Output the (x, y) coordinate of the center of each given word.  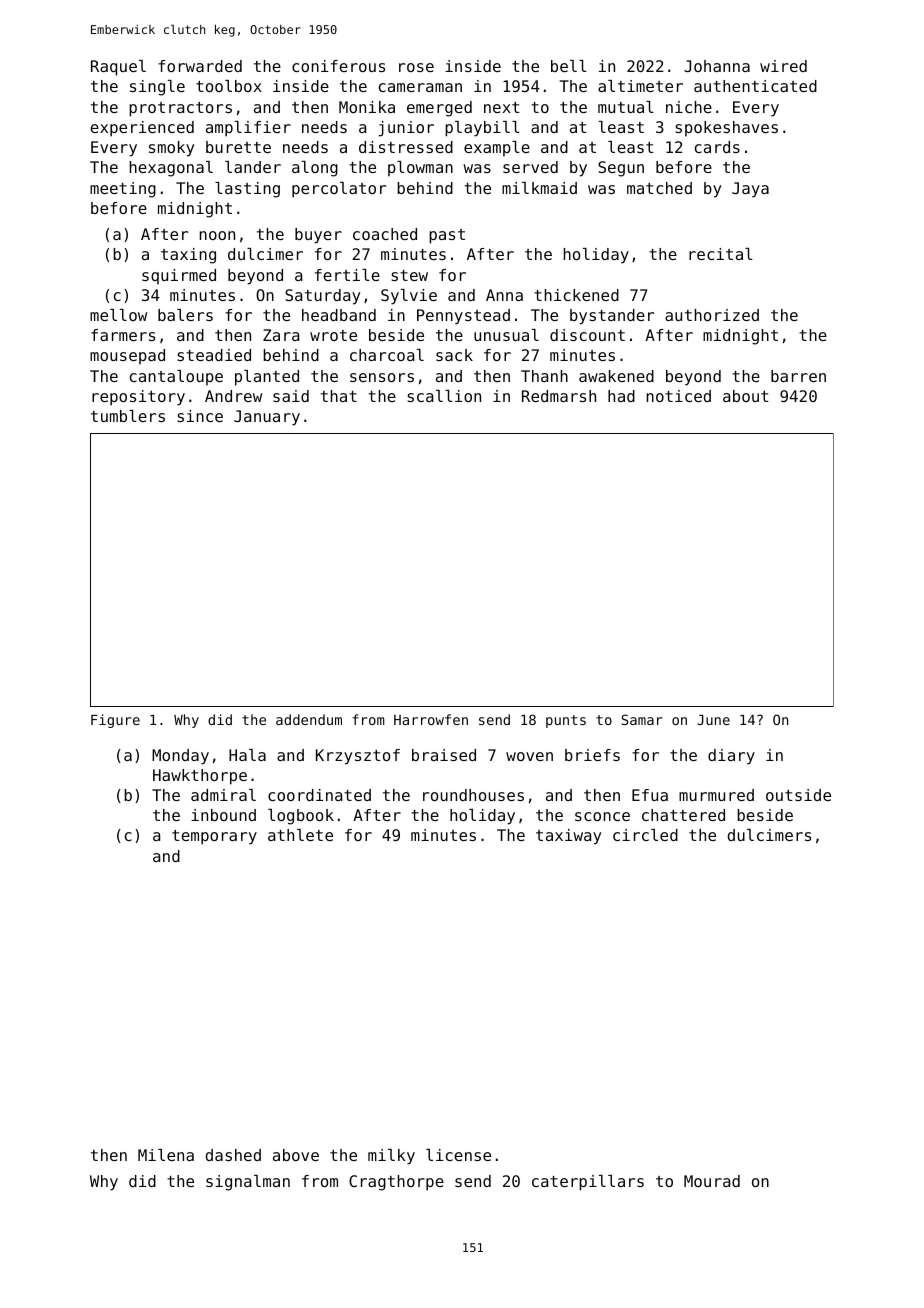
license (458, 1155)
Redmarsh (559, 396)
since (200, 416)
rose (416, 67)
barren (798, 376)
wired (783, 66)
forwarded (200, 66)
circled (645, 835)
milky (391, 1157)
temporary (214, 837)
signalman (248, 1183)
